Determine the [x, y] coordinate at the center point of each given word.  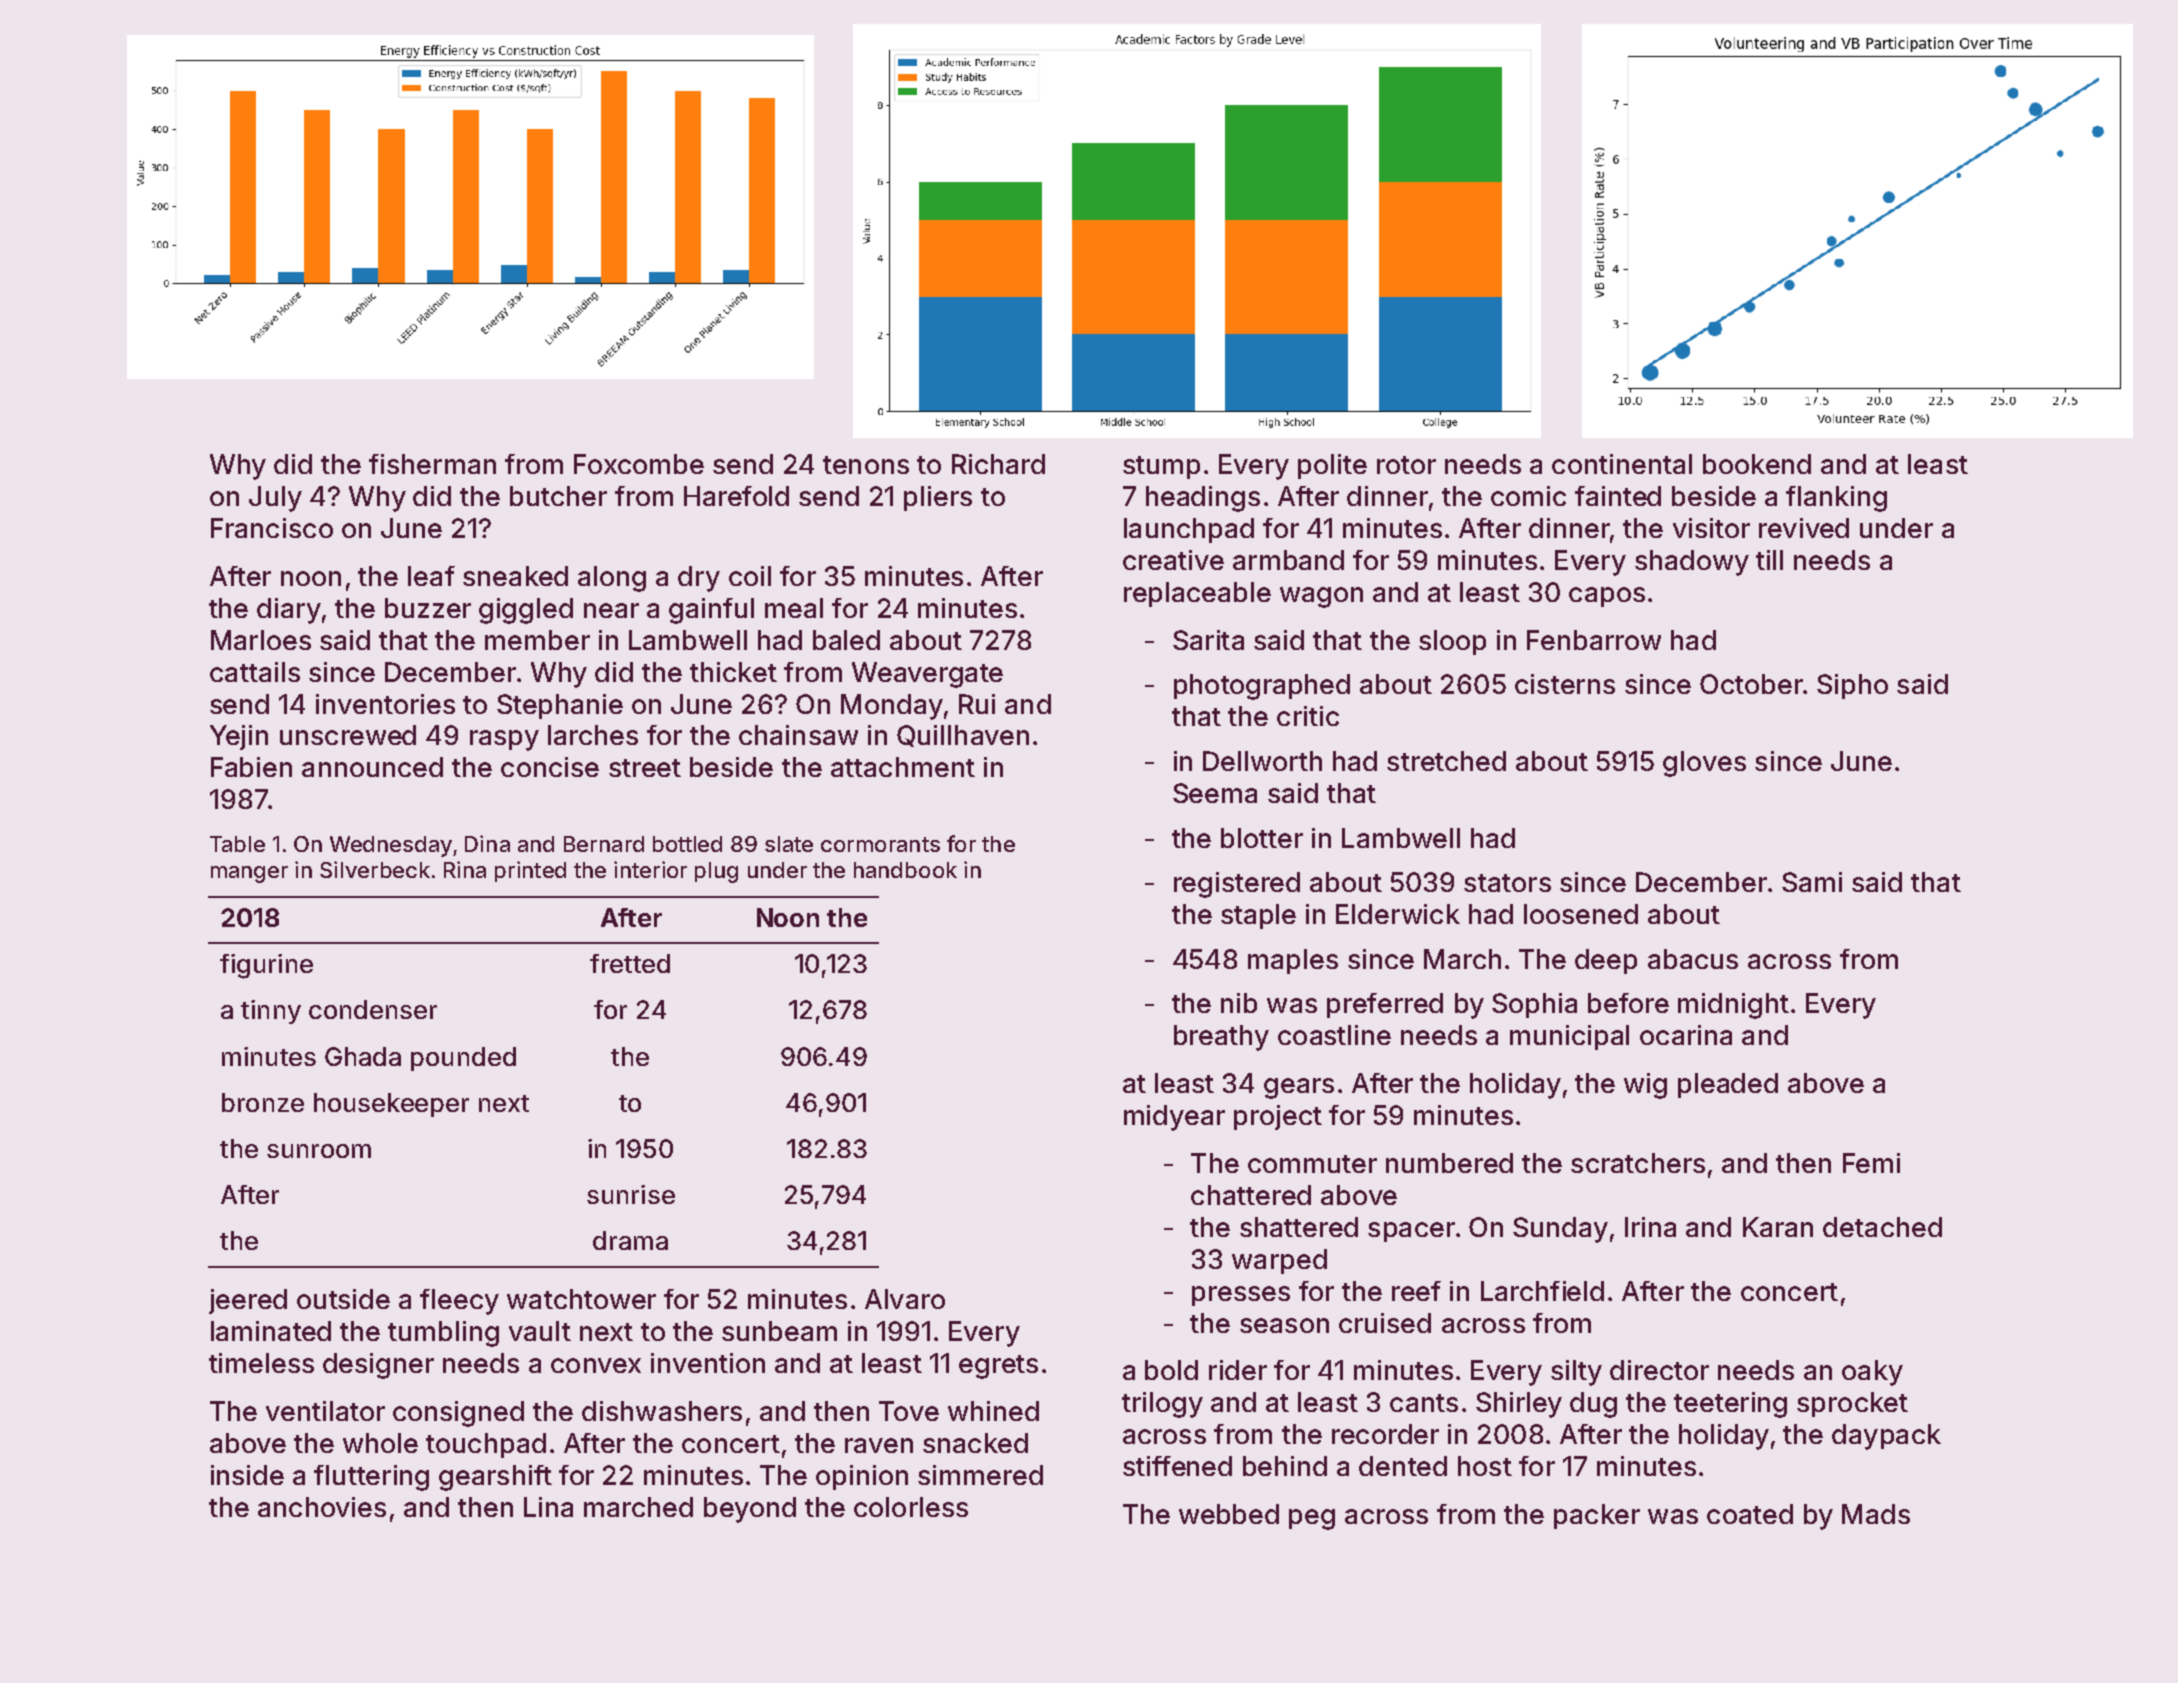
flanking [1836, 499]
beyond [750, 1510]
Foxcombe [639, 464]
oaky [1872, 1373]
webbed [1229, 1514]
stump [1161, 467]
